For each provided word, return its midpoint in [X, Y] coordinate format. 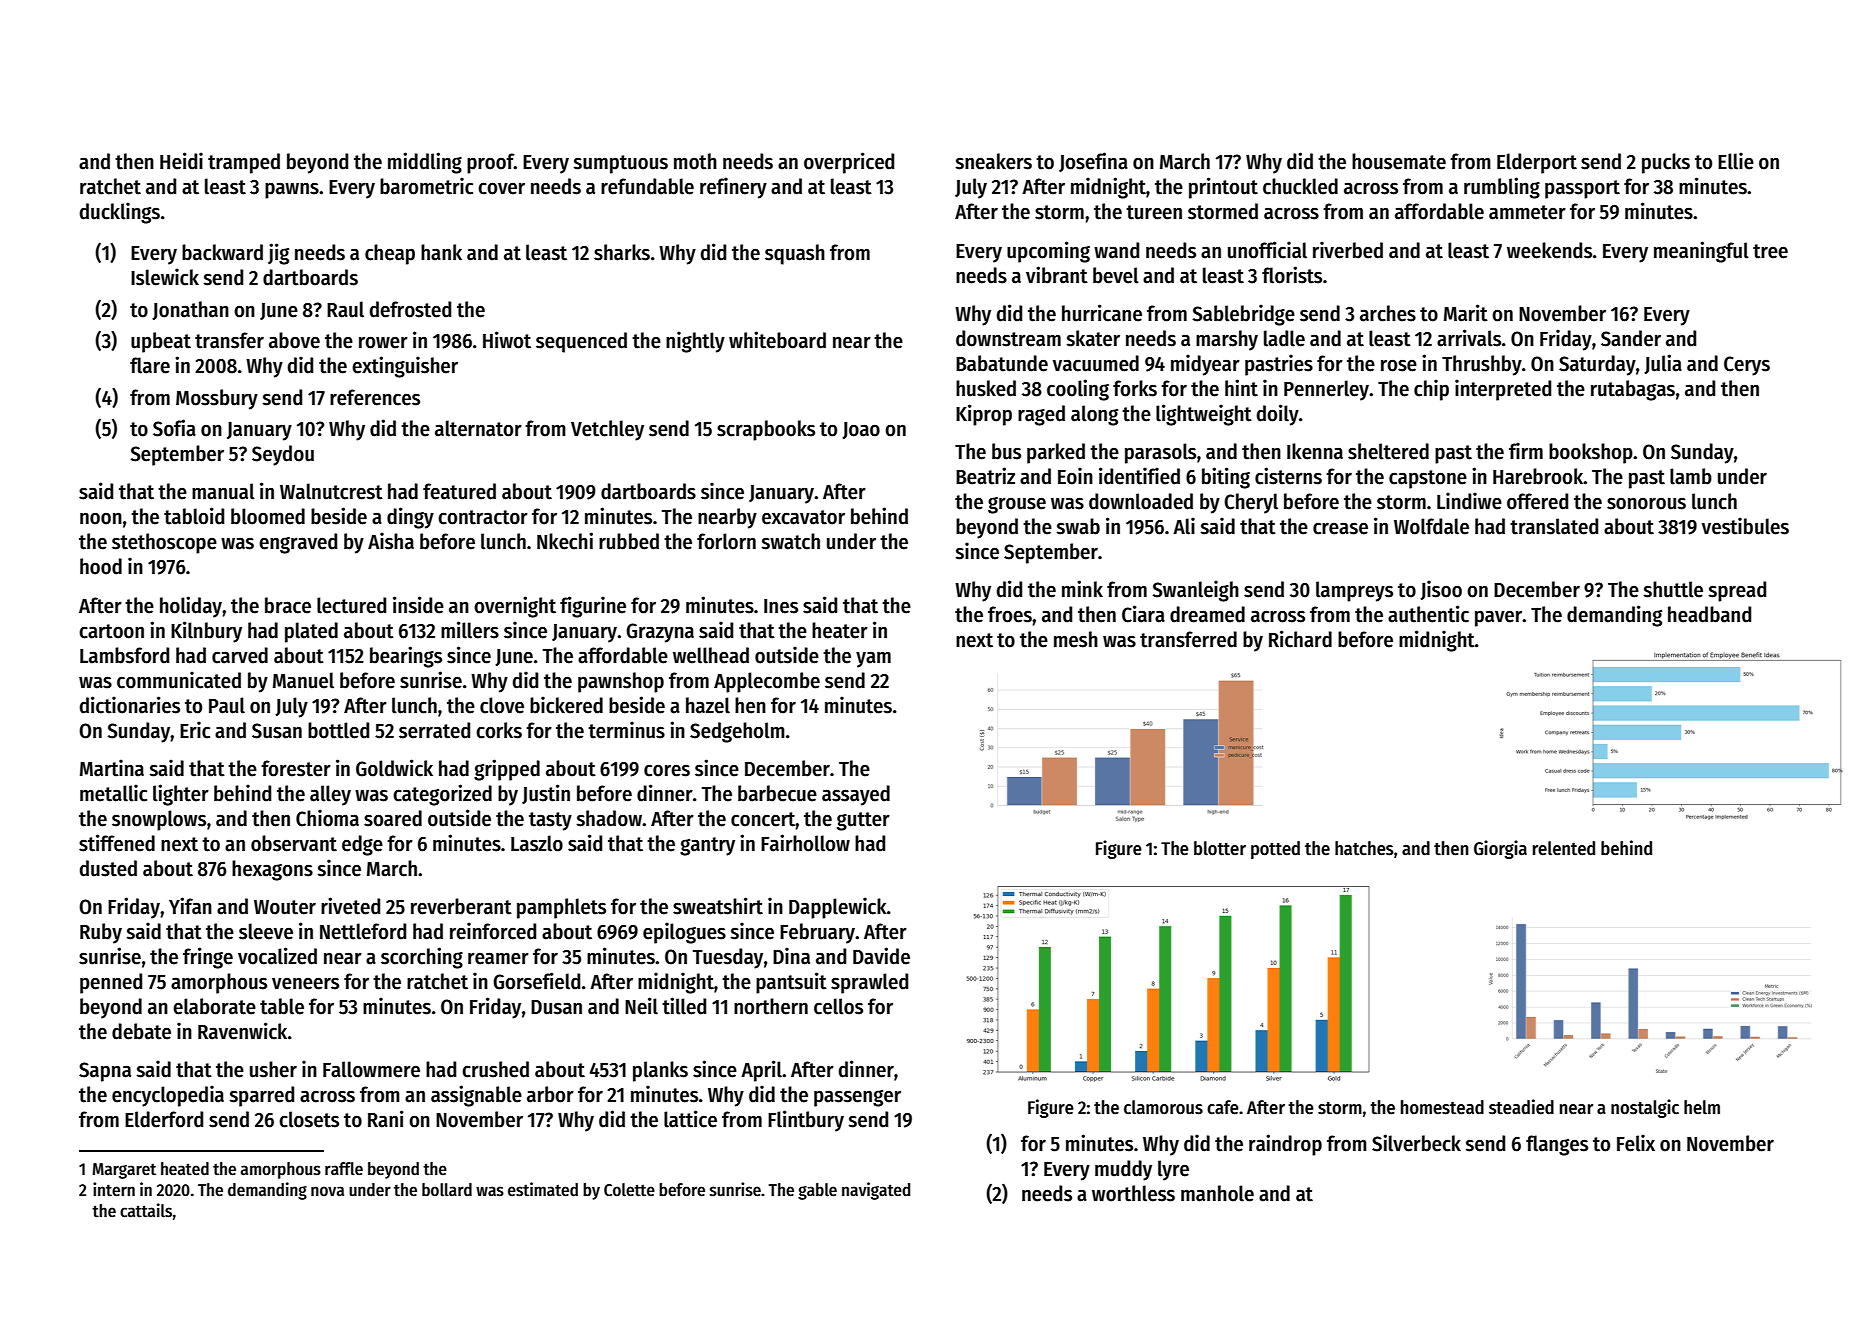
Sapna [105, 1072]
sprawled [869, 983]
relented [1564, 848]
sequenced [581, 342]
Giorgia [1500, 849]
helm [1702, 1107]
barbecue [777, 793]
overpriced [849, 163]
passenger [857, 1098]
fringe [208, 958]
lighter [181, 795]
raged [1041, 415]
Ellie [1736, 161]
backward [222, 252]
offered [1537, 501]
